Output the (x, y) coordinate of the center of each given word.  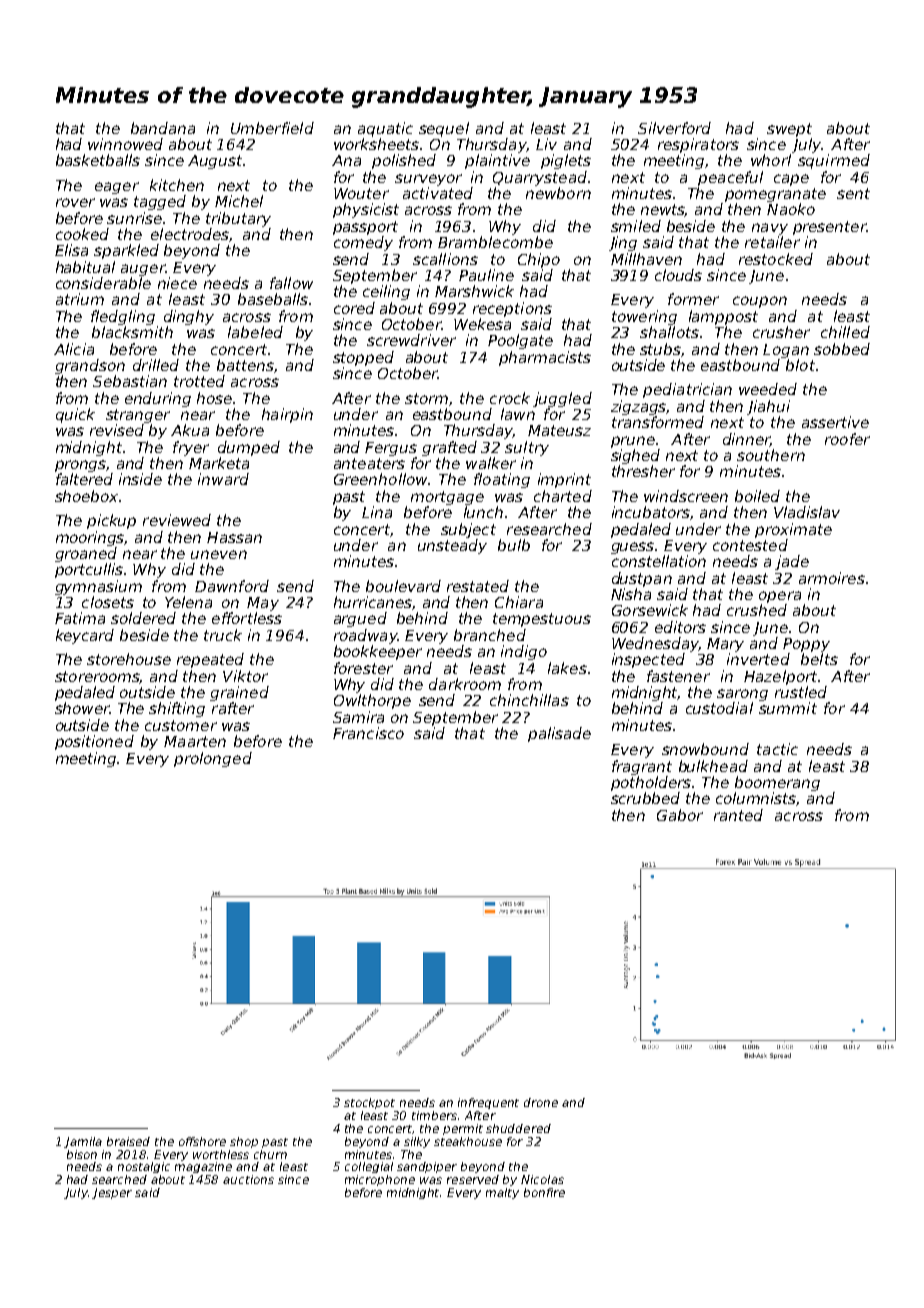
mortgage (447, 498)
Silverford (674, 128)
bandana (163, 128)
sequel (444, 129)
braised (128, 1141)
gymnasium (98, 587)
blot (800, 365)
